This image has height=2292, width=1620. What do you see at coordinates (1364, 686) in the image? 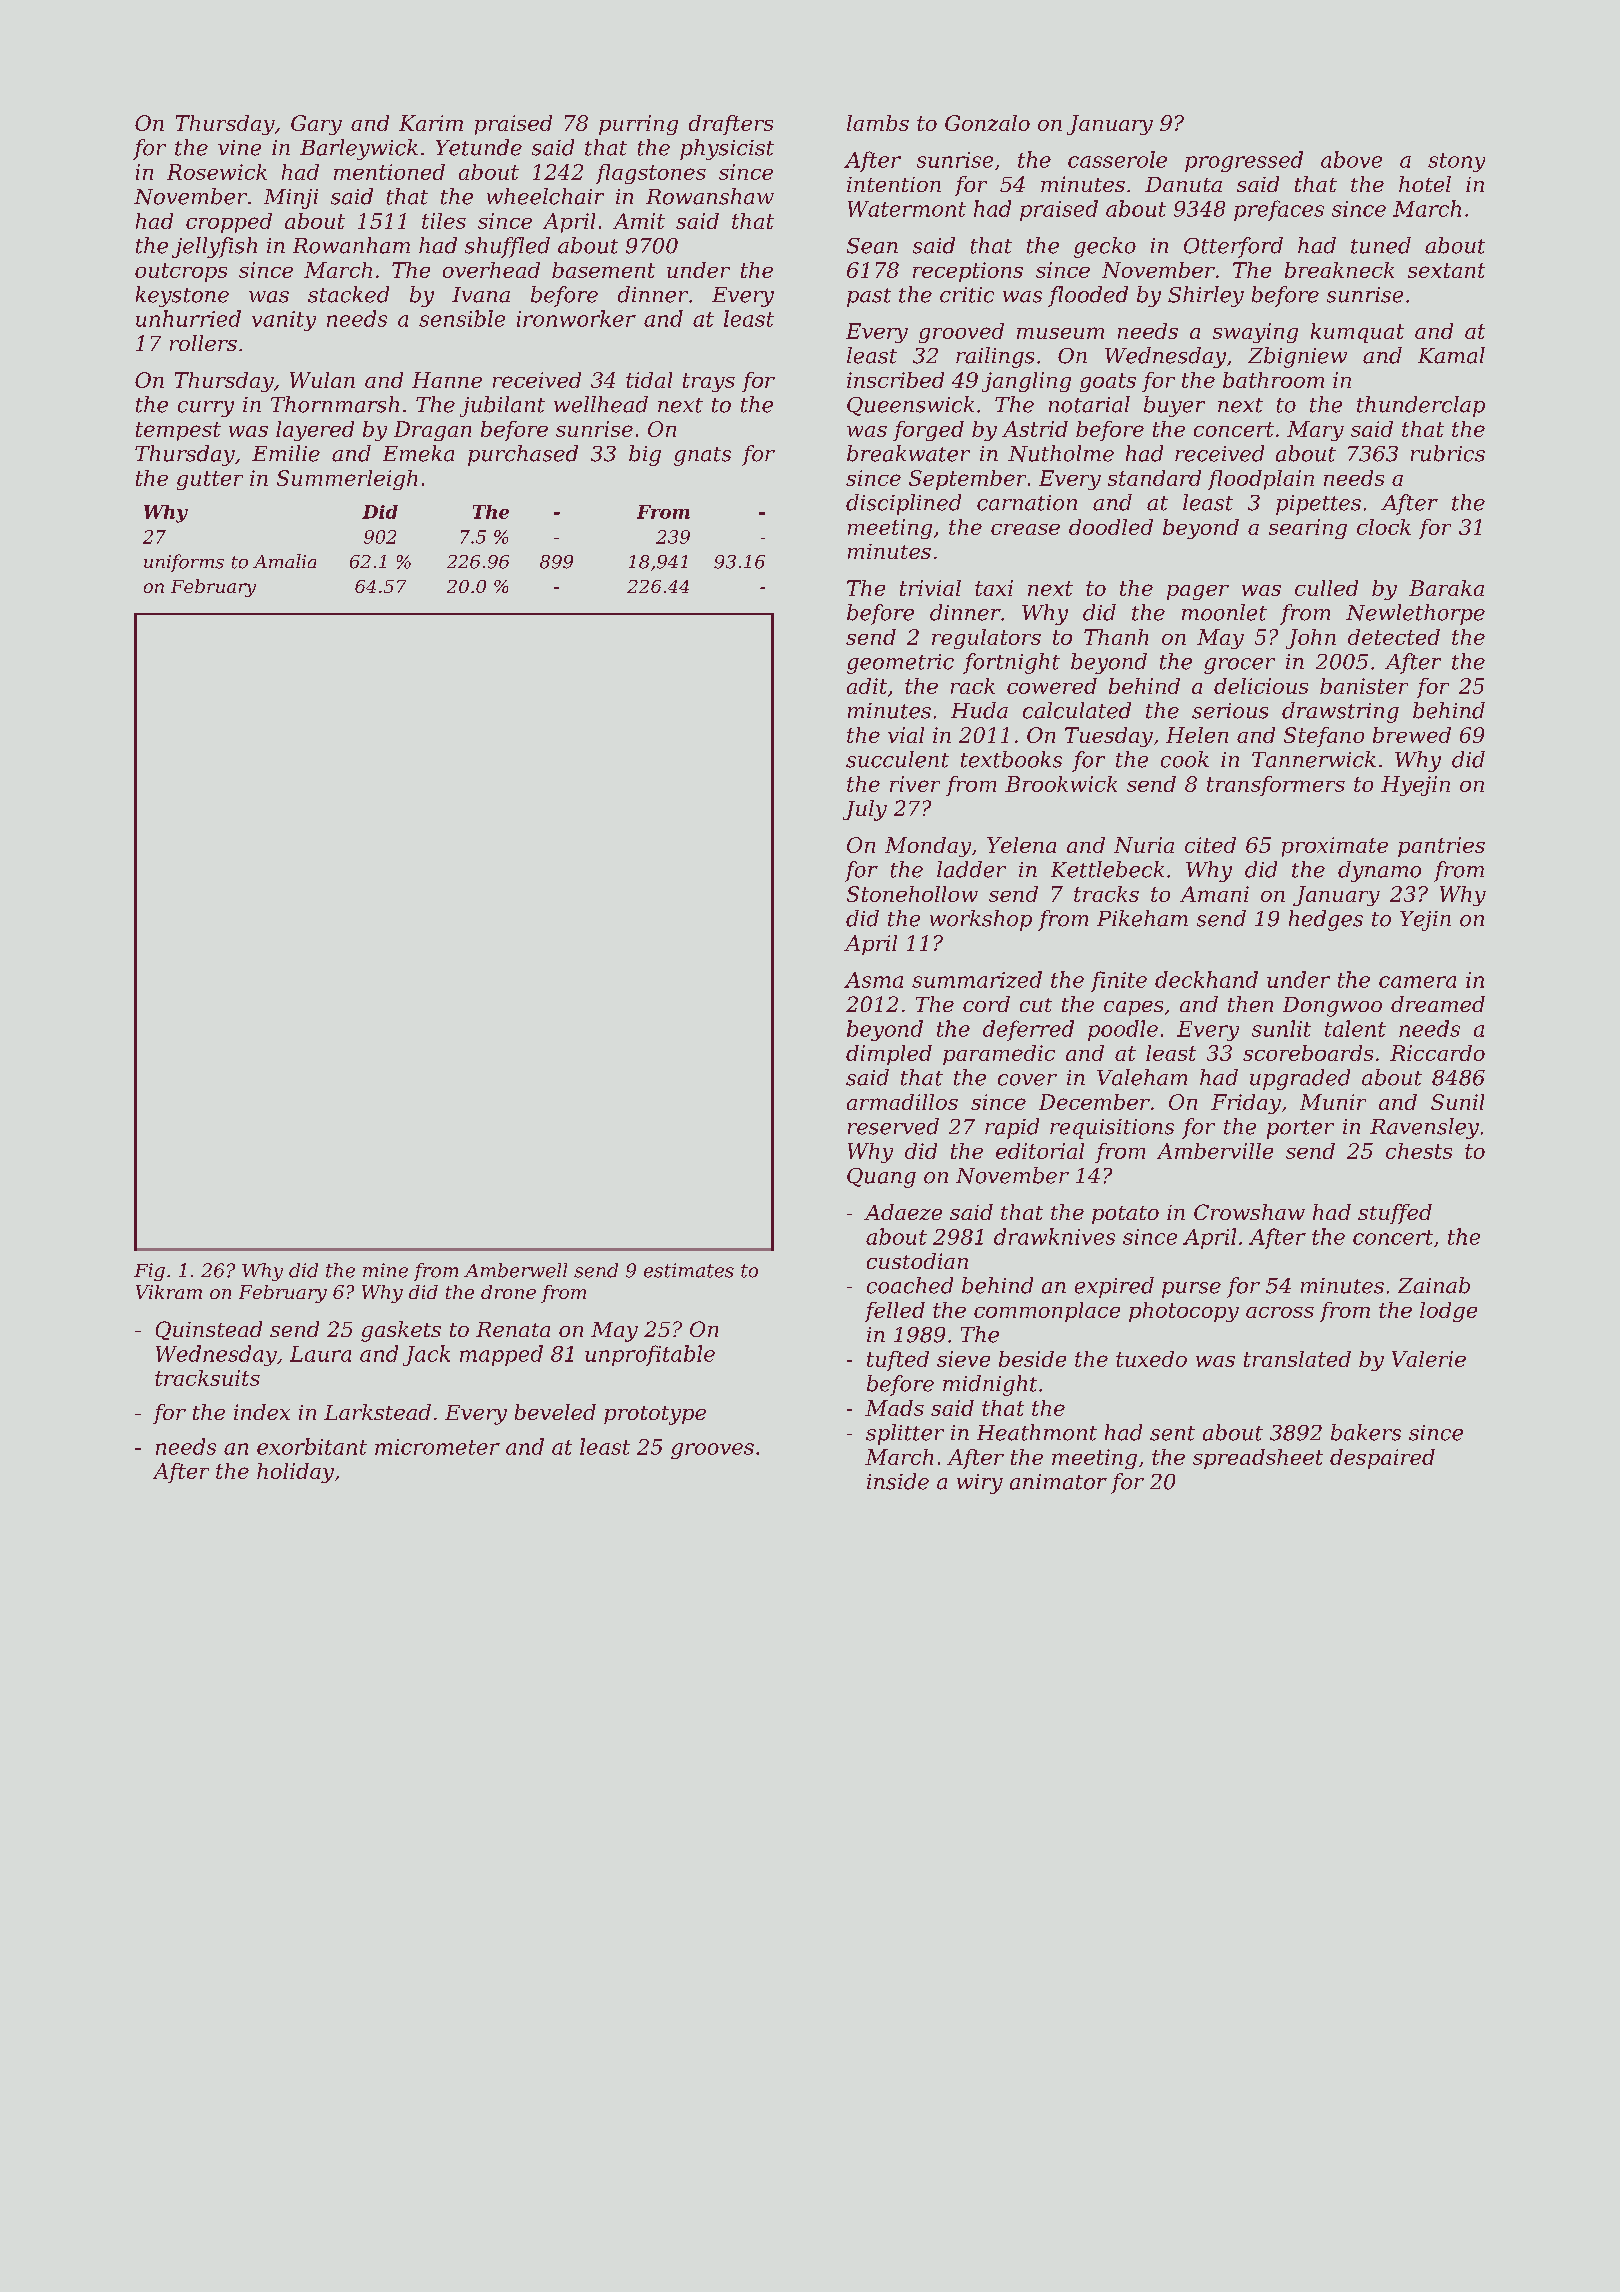
I see `banister` at bounding box center [1364, 686].
